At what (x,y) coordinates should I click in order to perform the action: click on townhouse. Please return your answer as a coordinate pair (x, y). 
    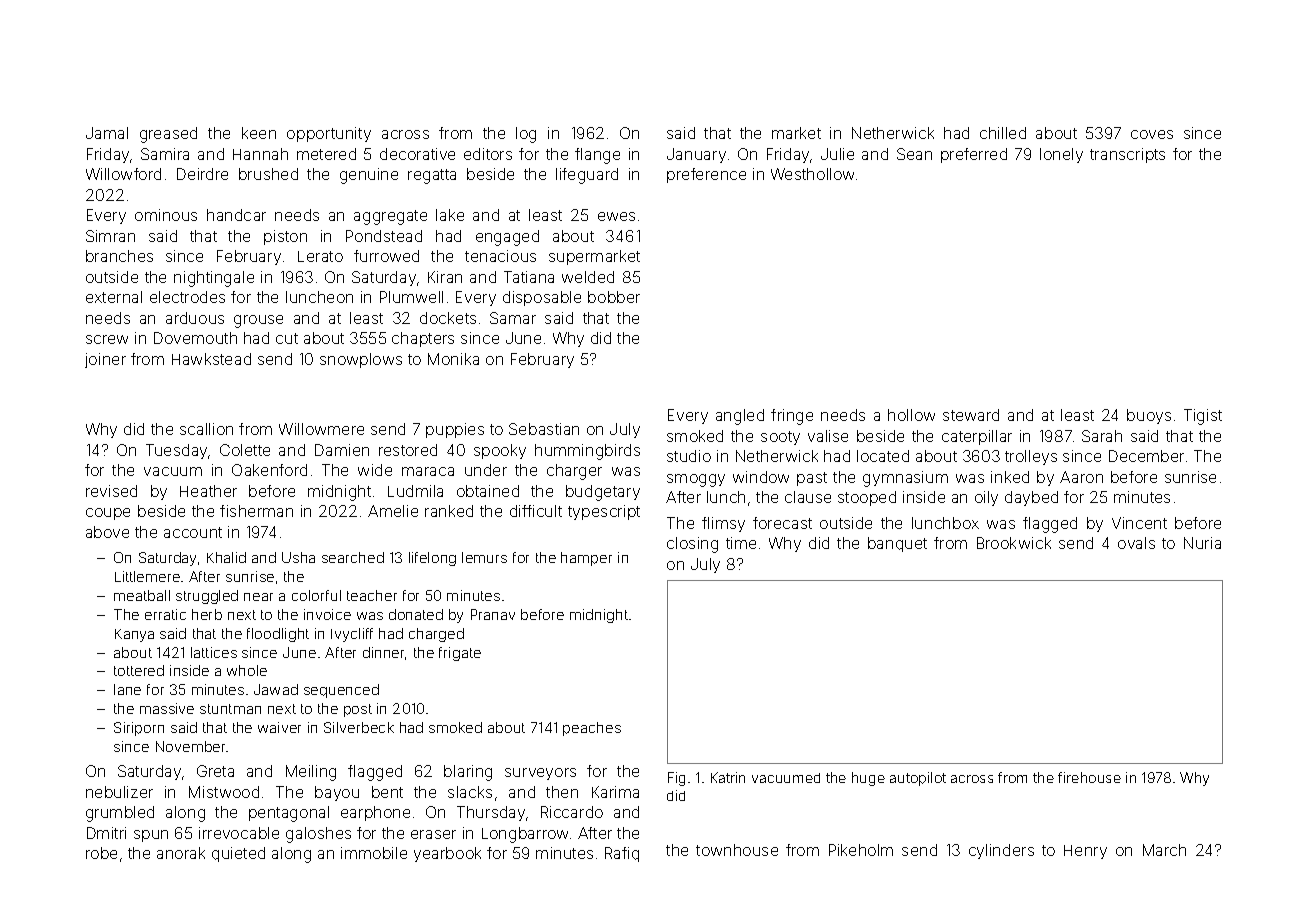
    Looking at the image, I should click on (737, 850).
